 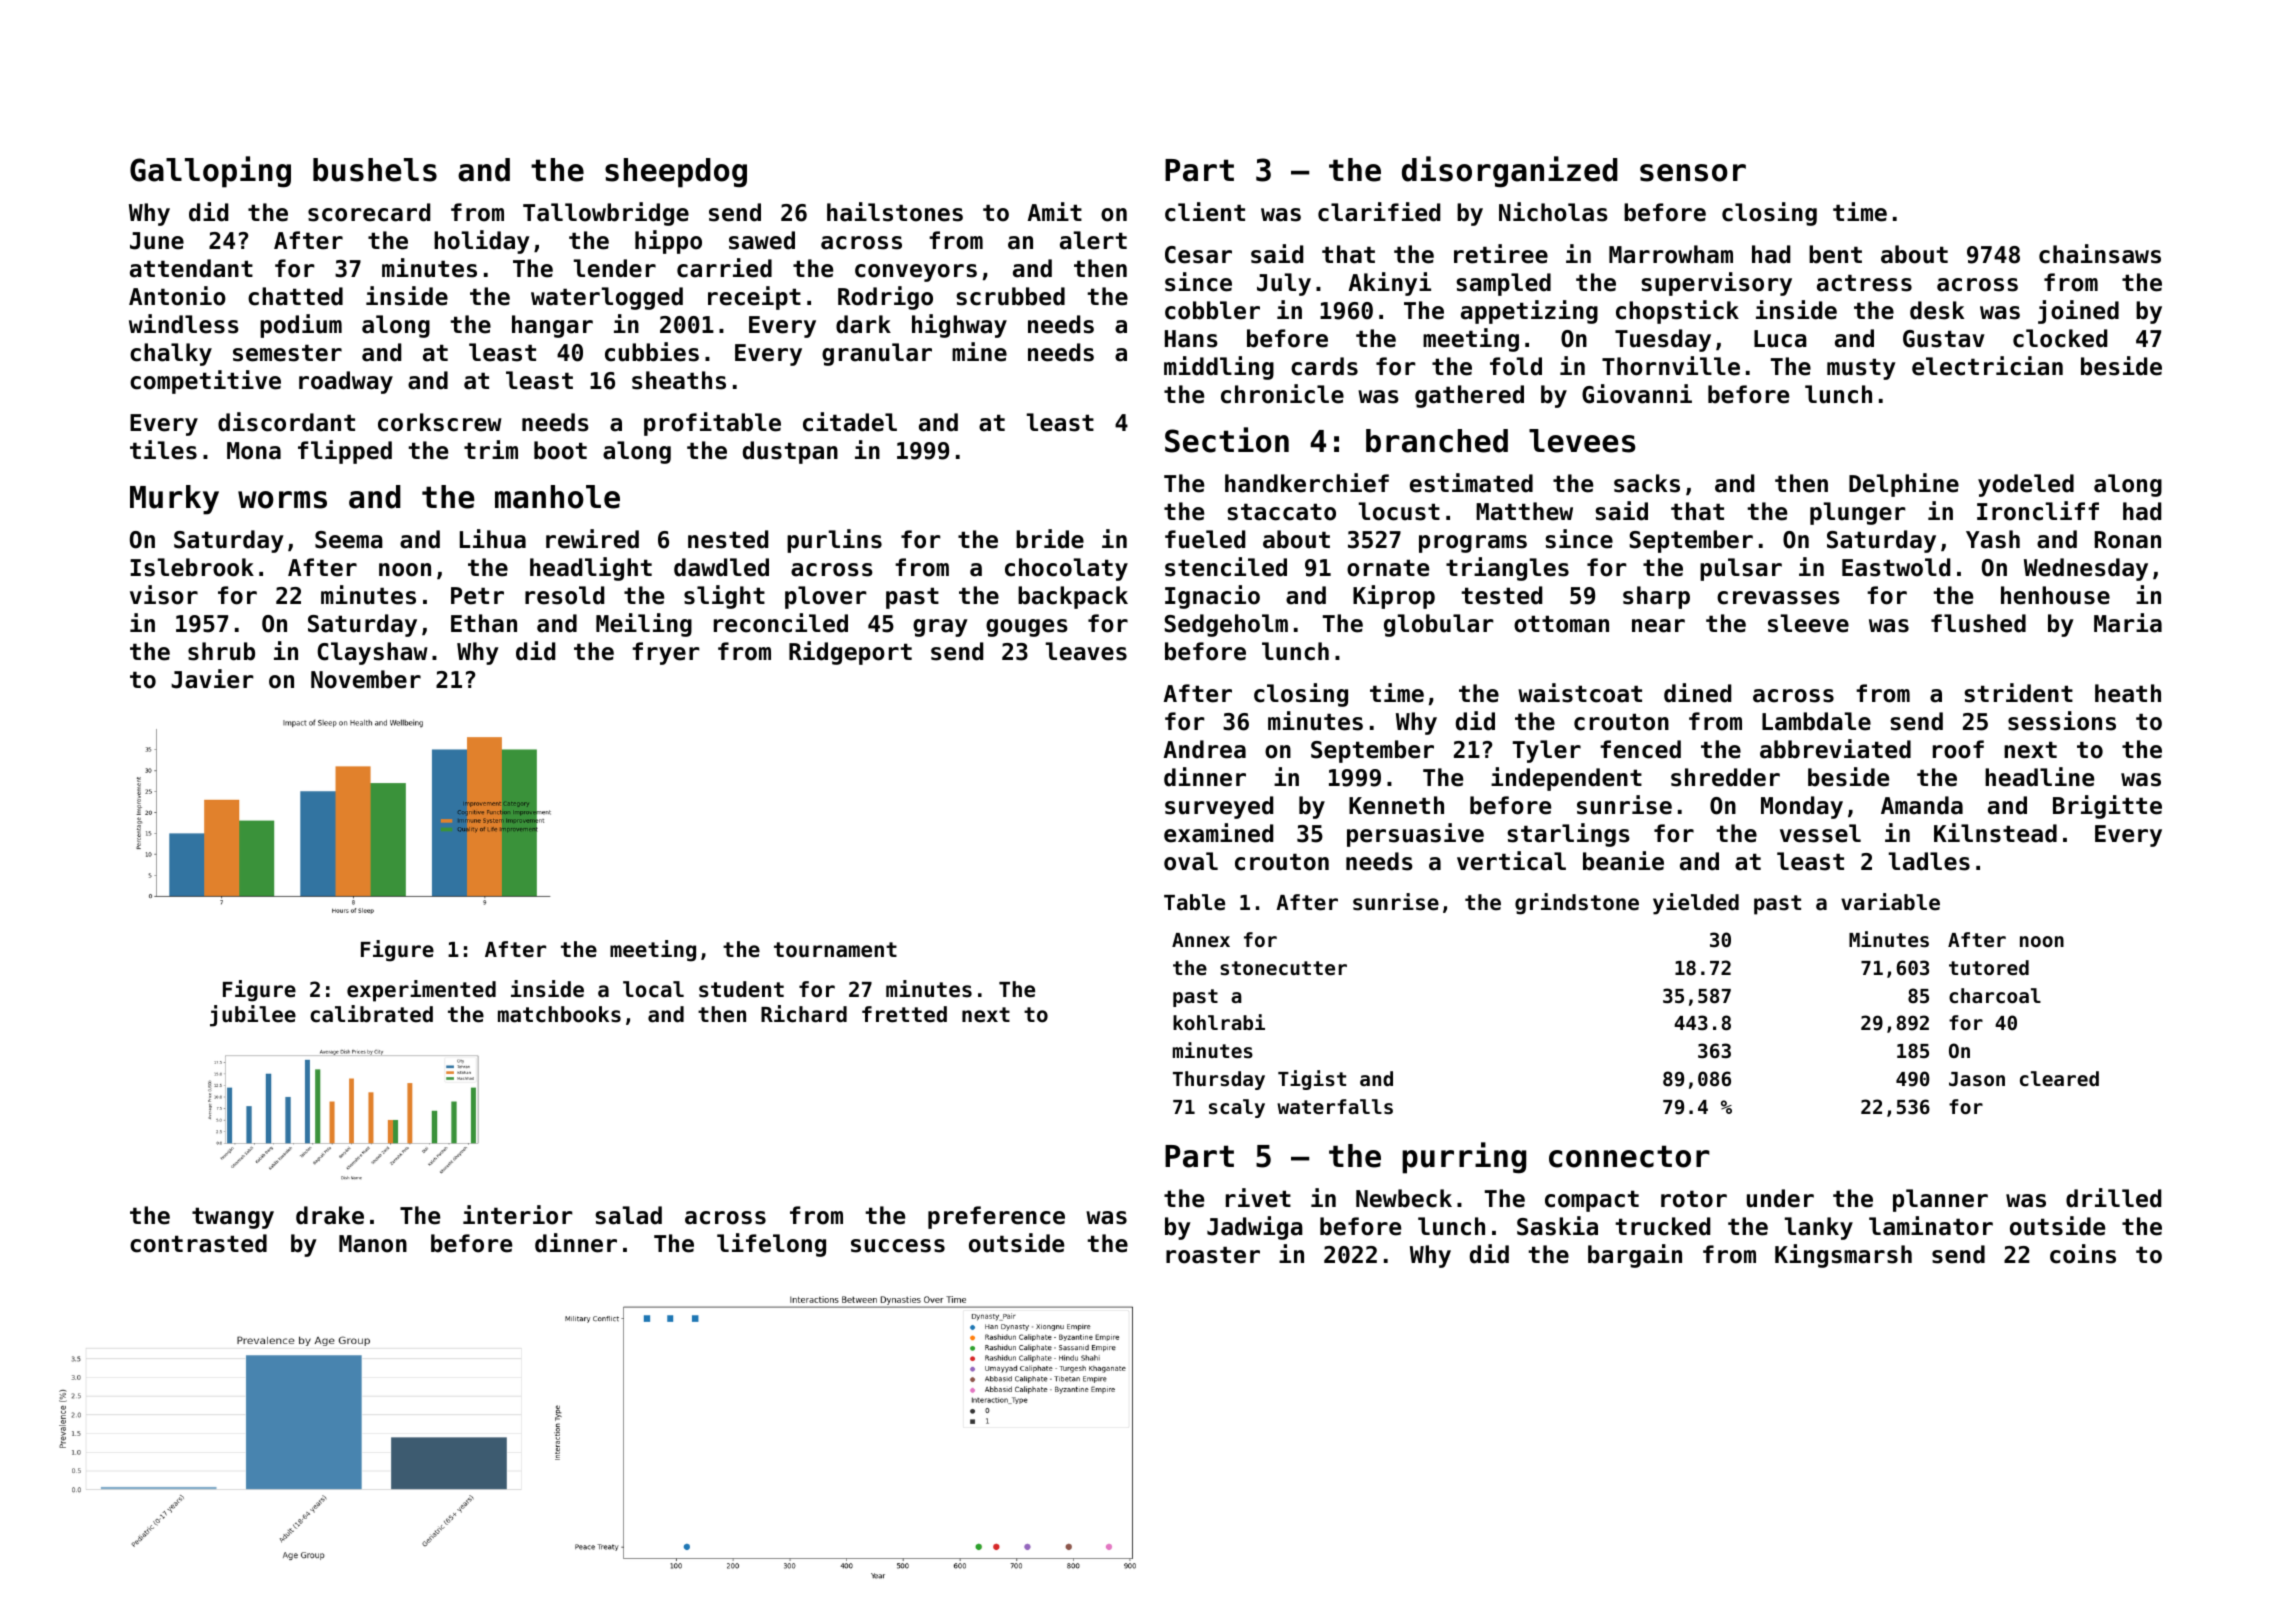 I want to click on attendant, so click(x=191, y=268).
